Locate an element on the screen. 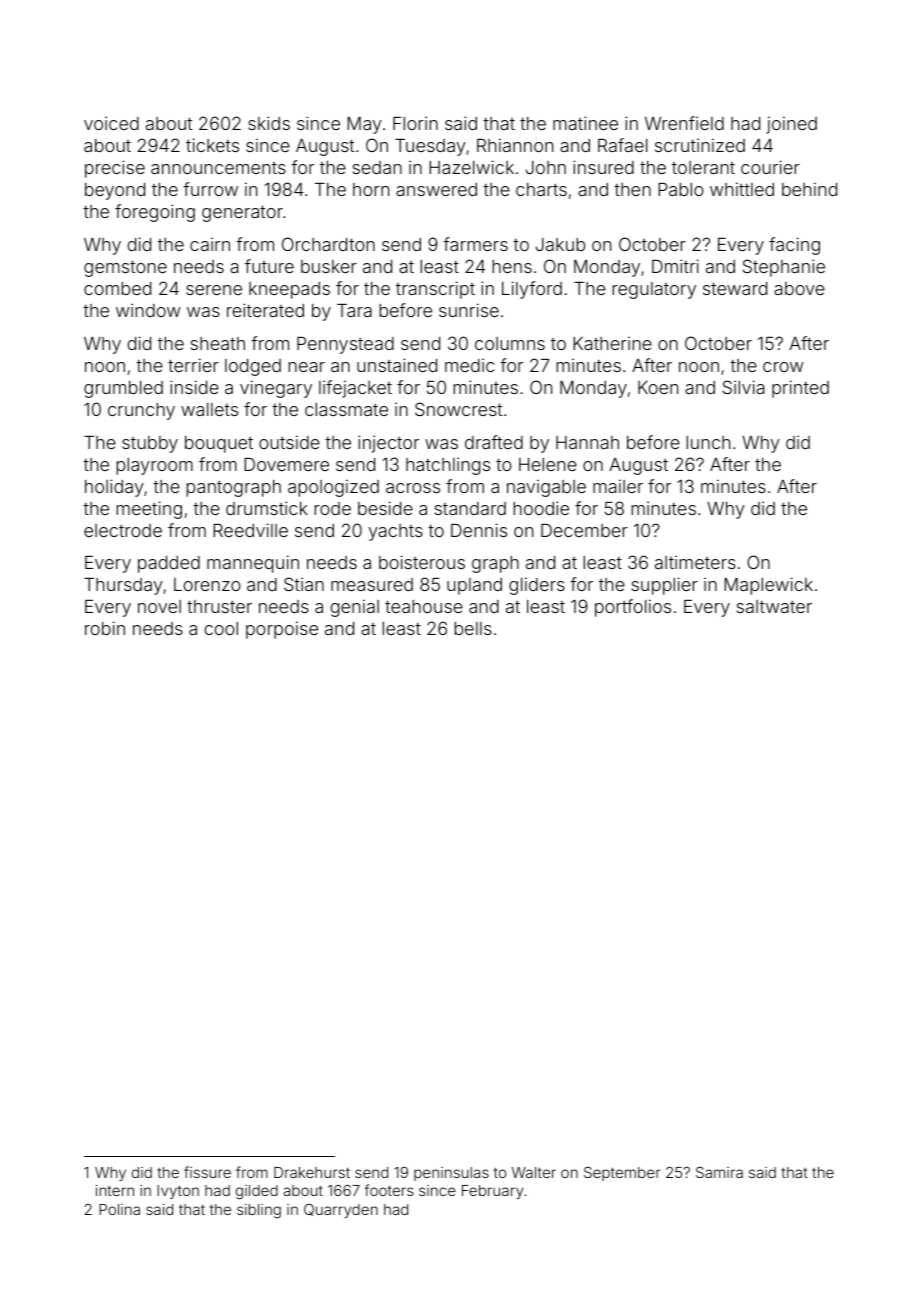 The width and height of the screenshot is (924, 1311). voiced is located at coordinates (111, 123).
